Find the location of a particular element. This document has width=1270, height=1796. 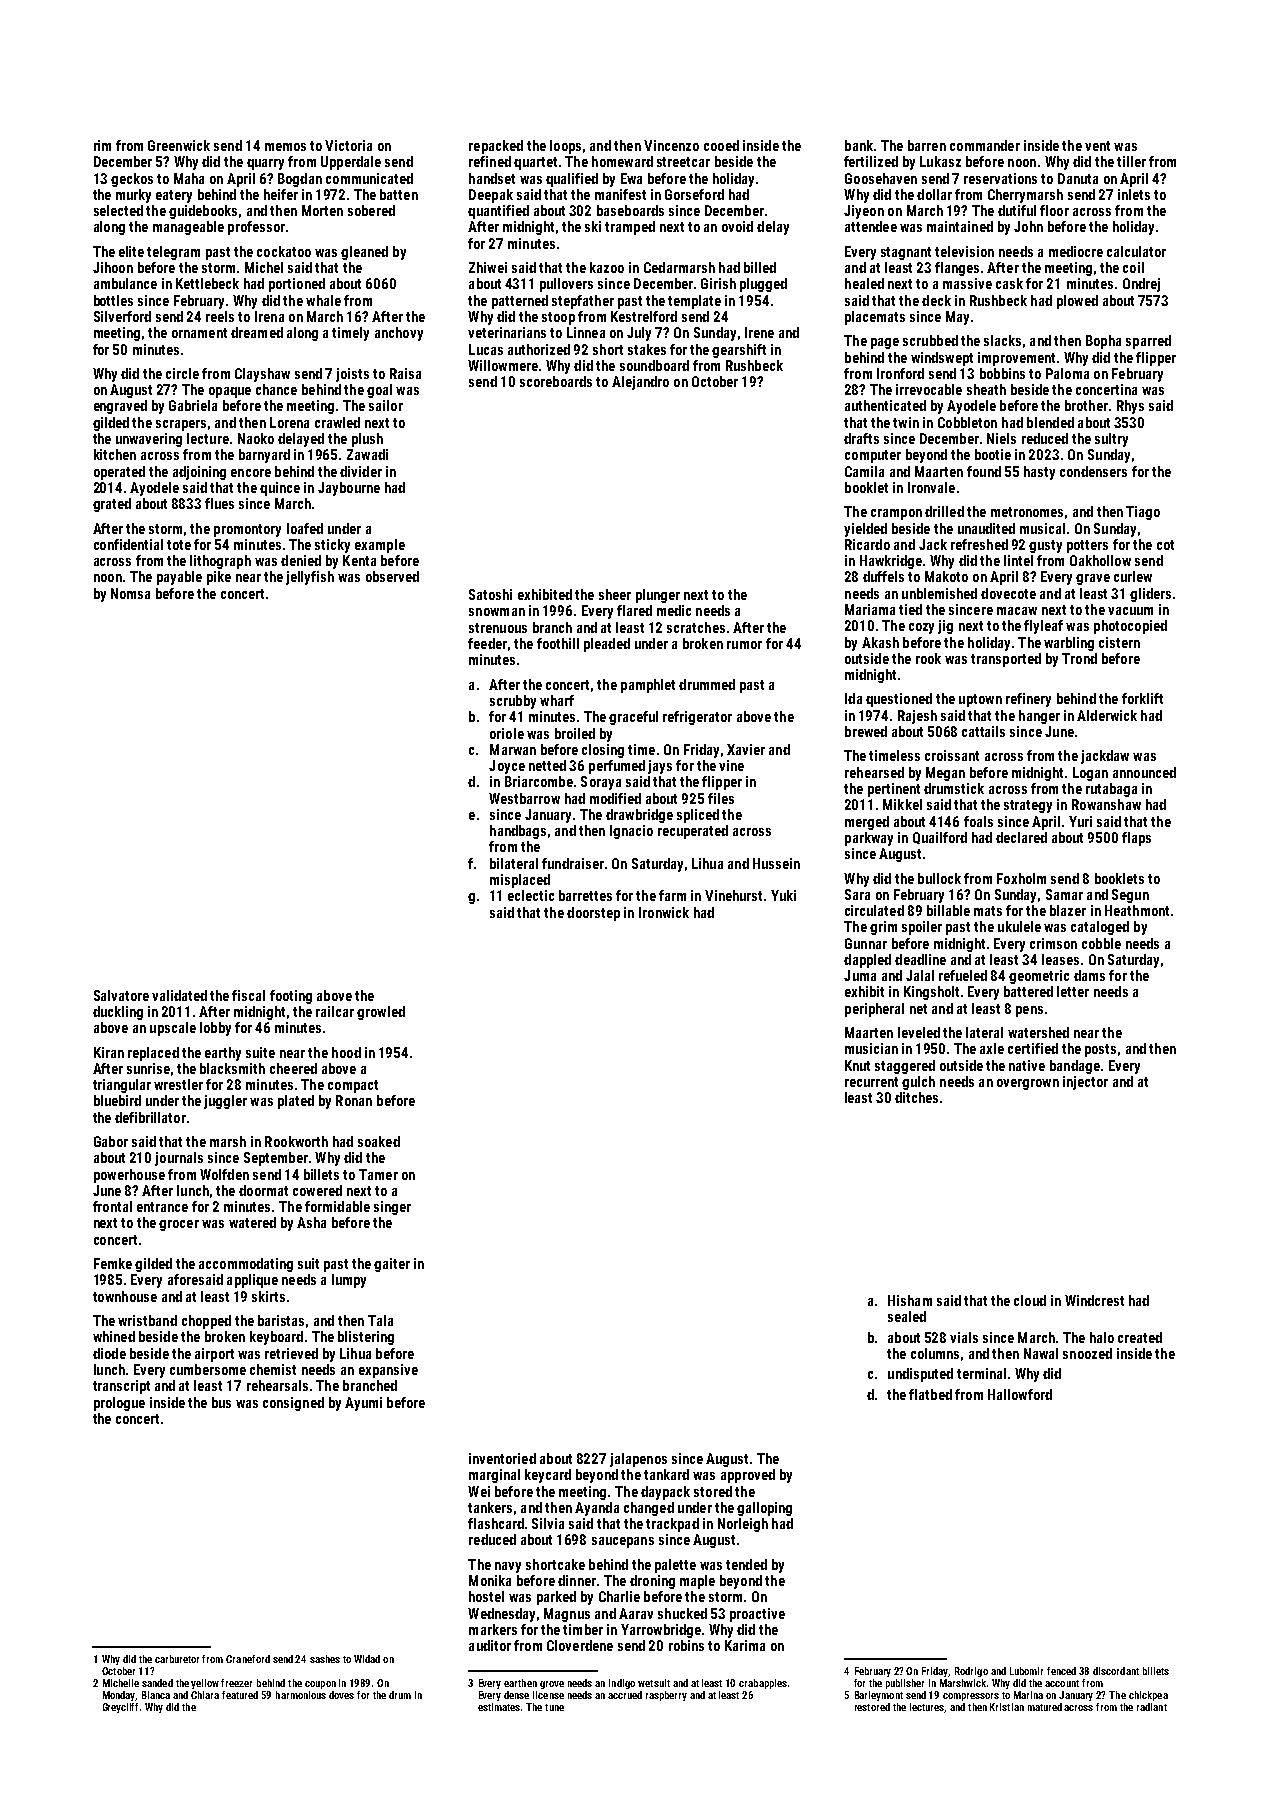

memos is located at coordinates (285, 147).
